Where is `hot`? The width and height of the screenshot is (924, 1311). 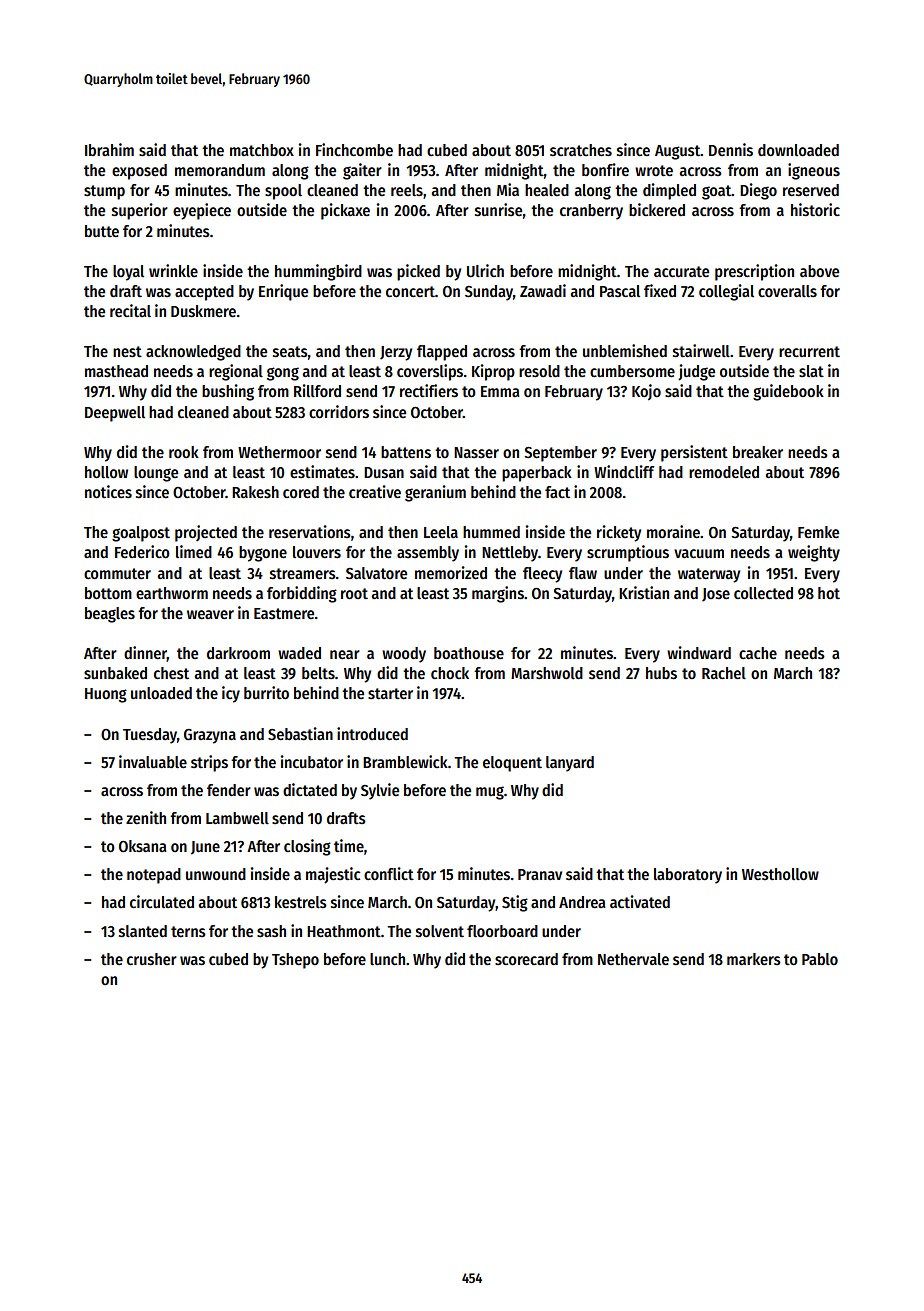 hot is located at coordinates (829, 593).
